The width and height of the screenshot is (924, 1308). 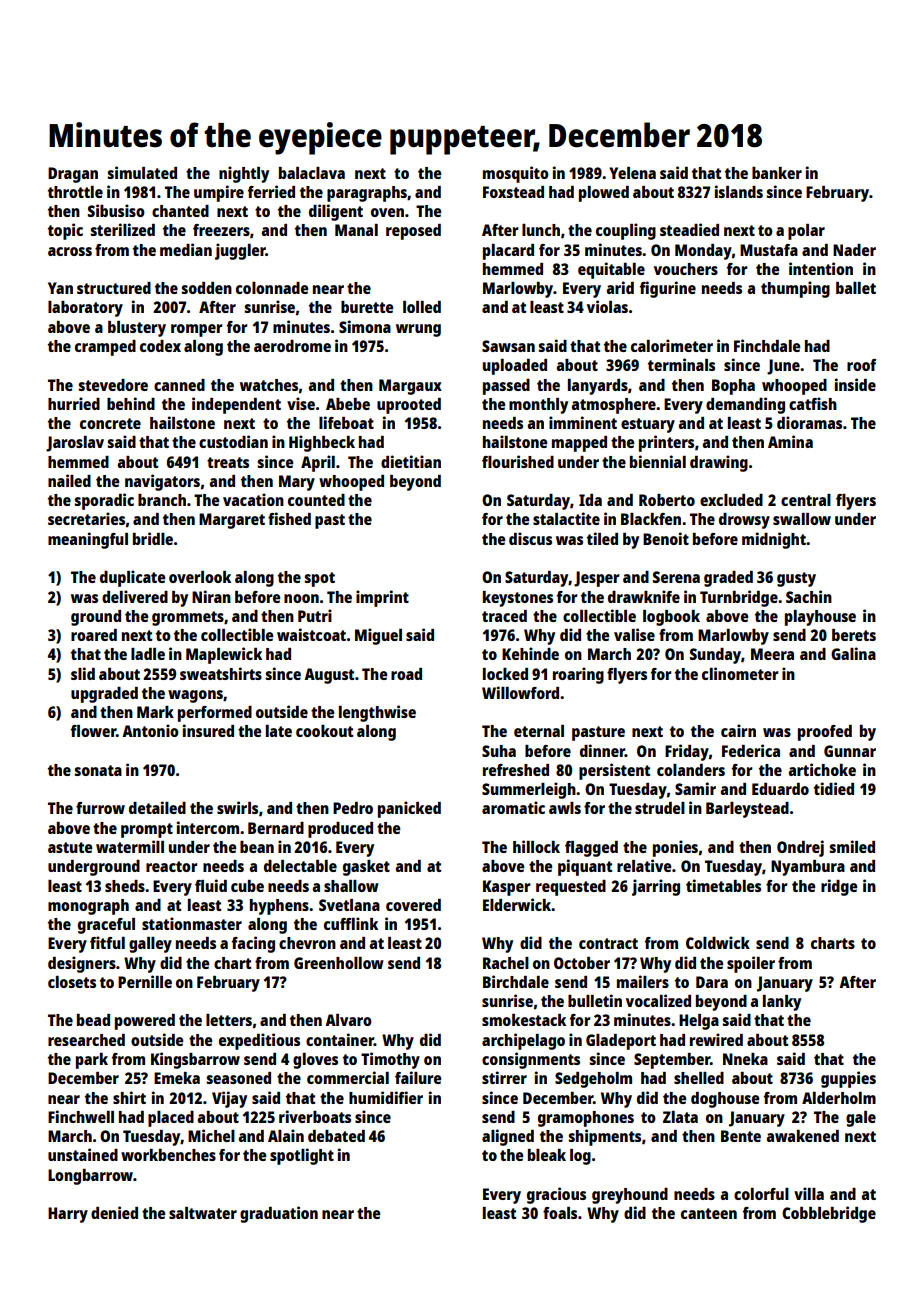 What do you see at coordinates (774, 540) in the screenshot?
I see `midnight` at bounding box center [774, 540].
